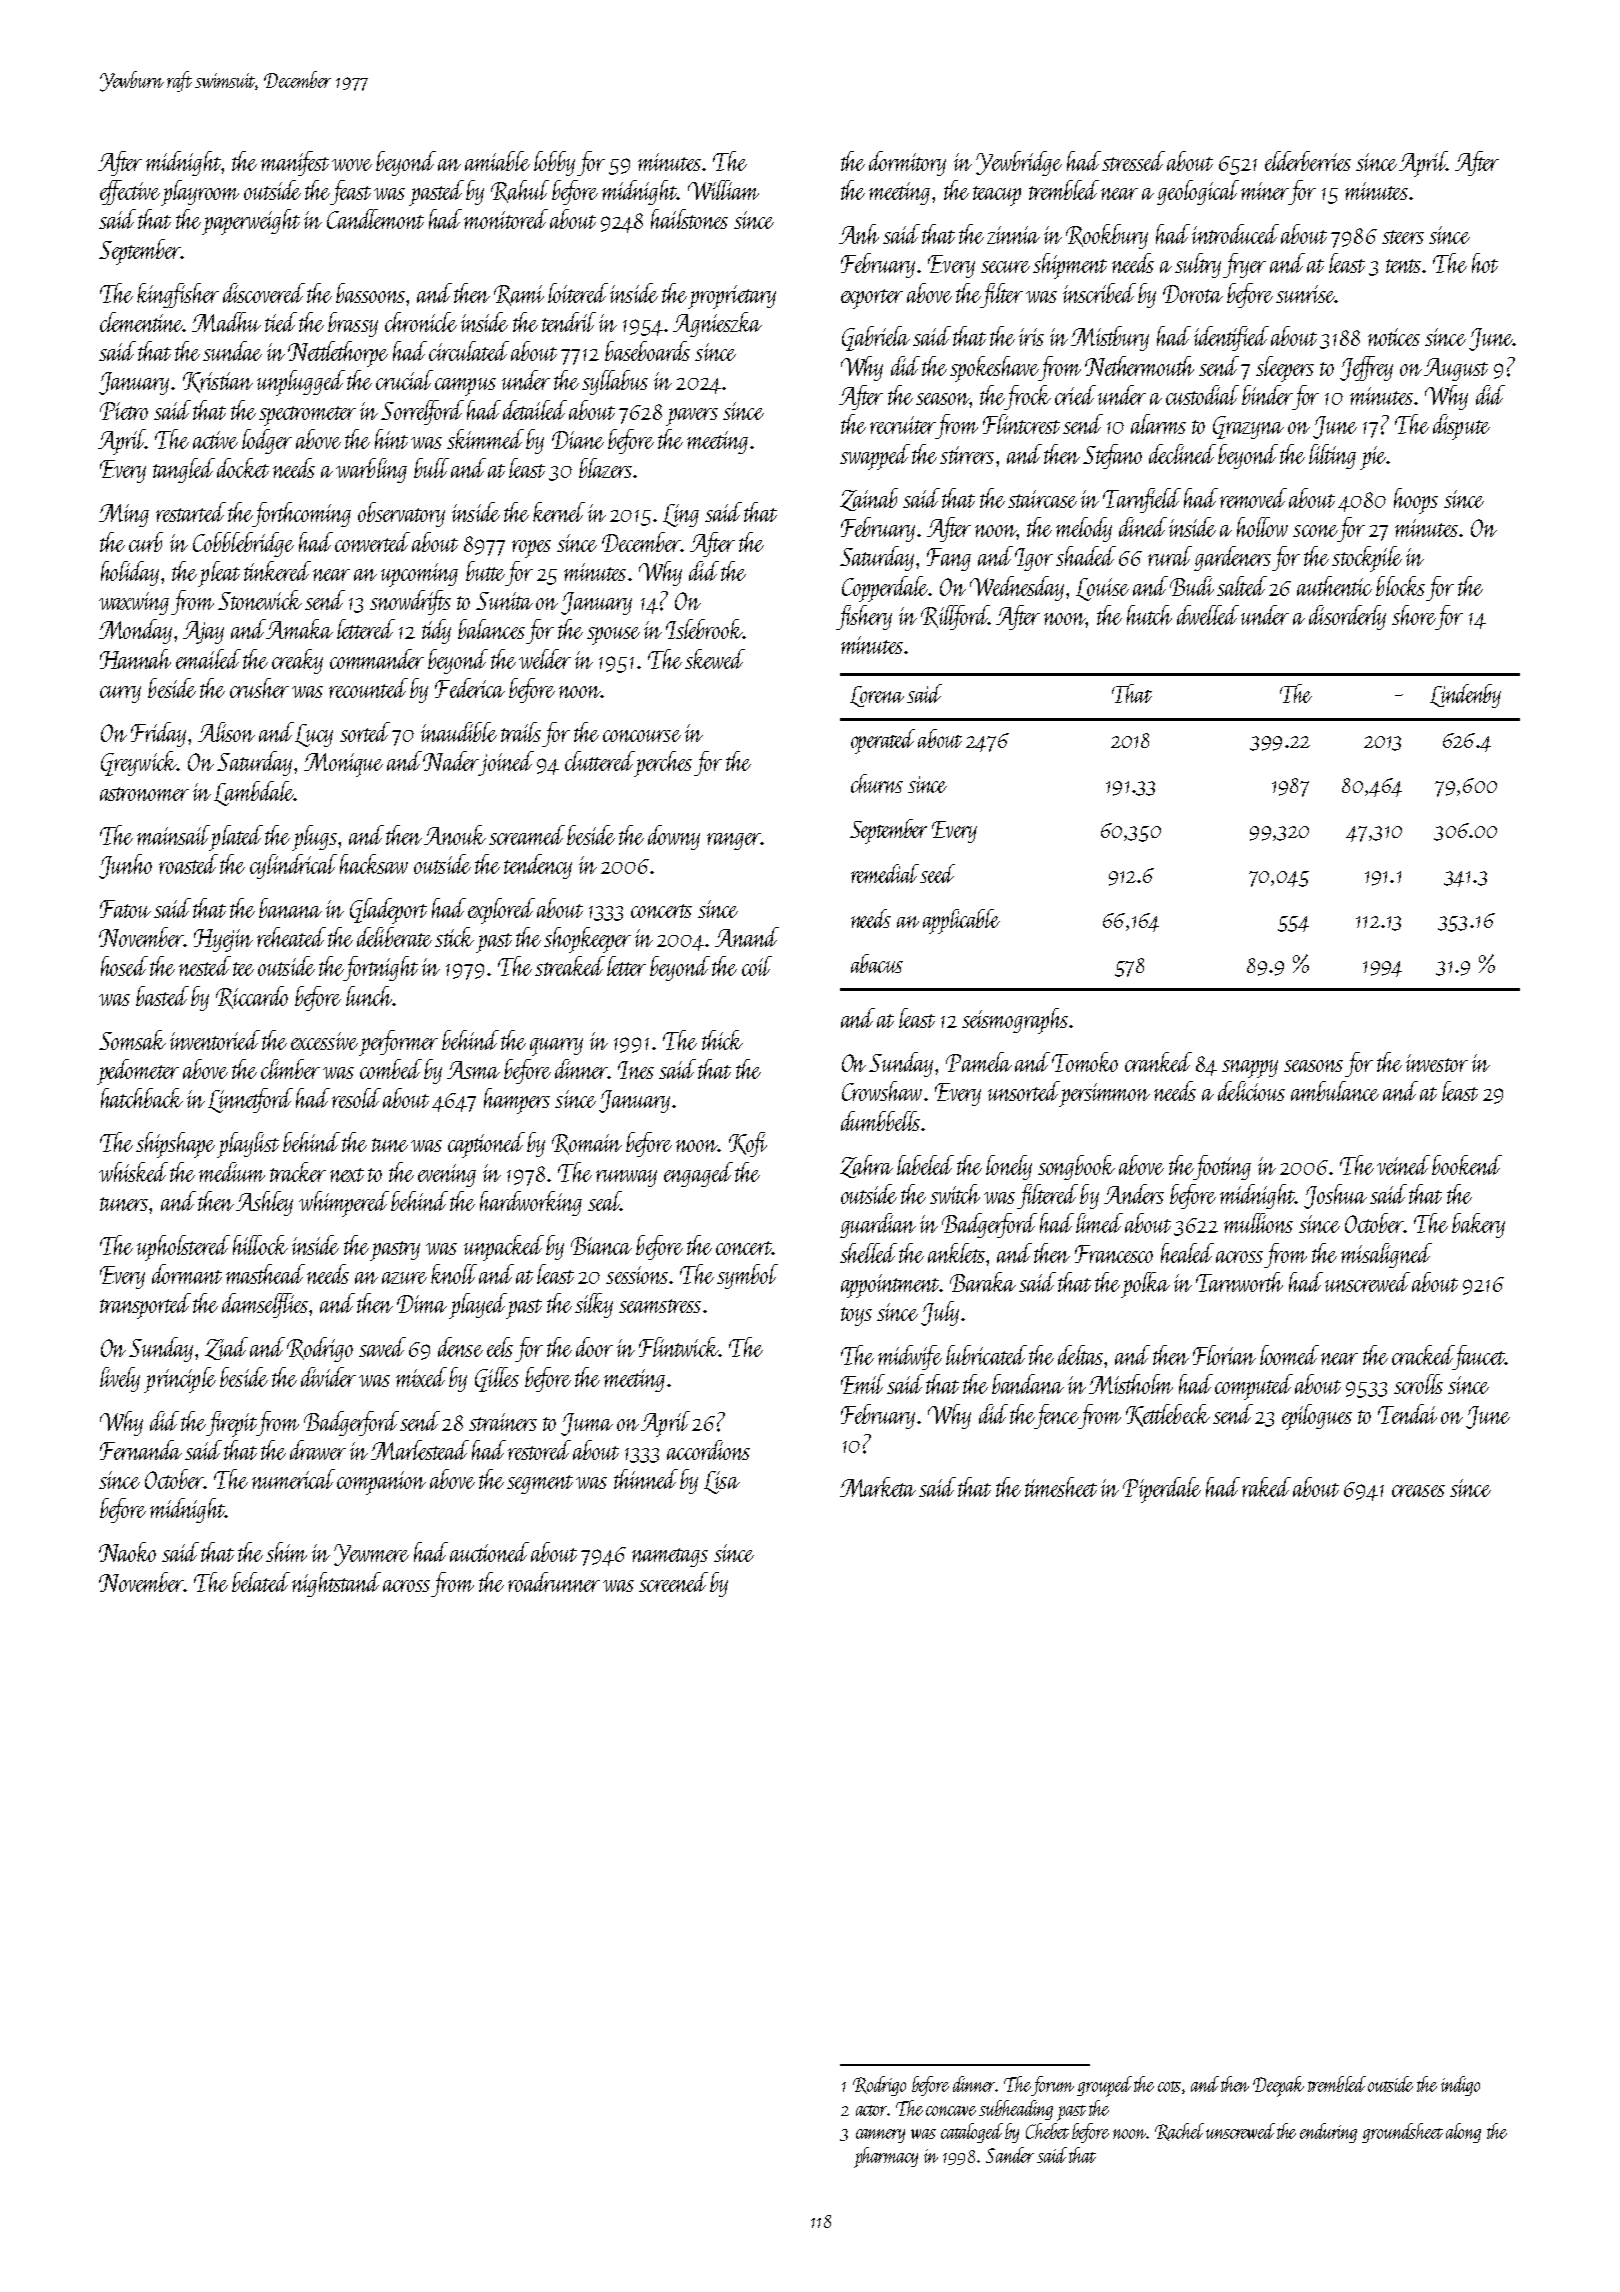  What do you see at coordinates (261, 1582) in the page?
I see `belated` at bounding box center [261, 1582].
